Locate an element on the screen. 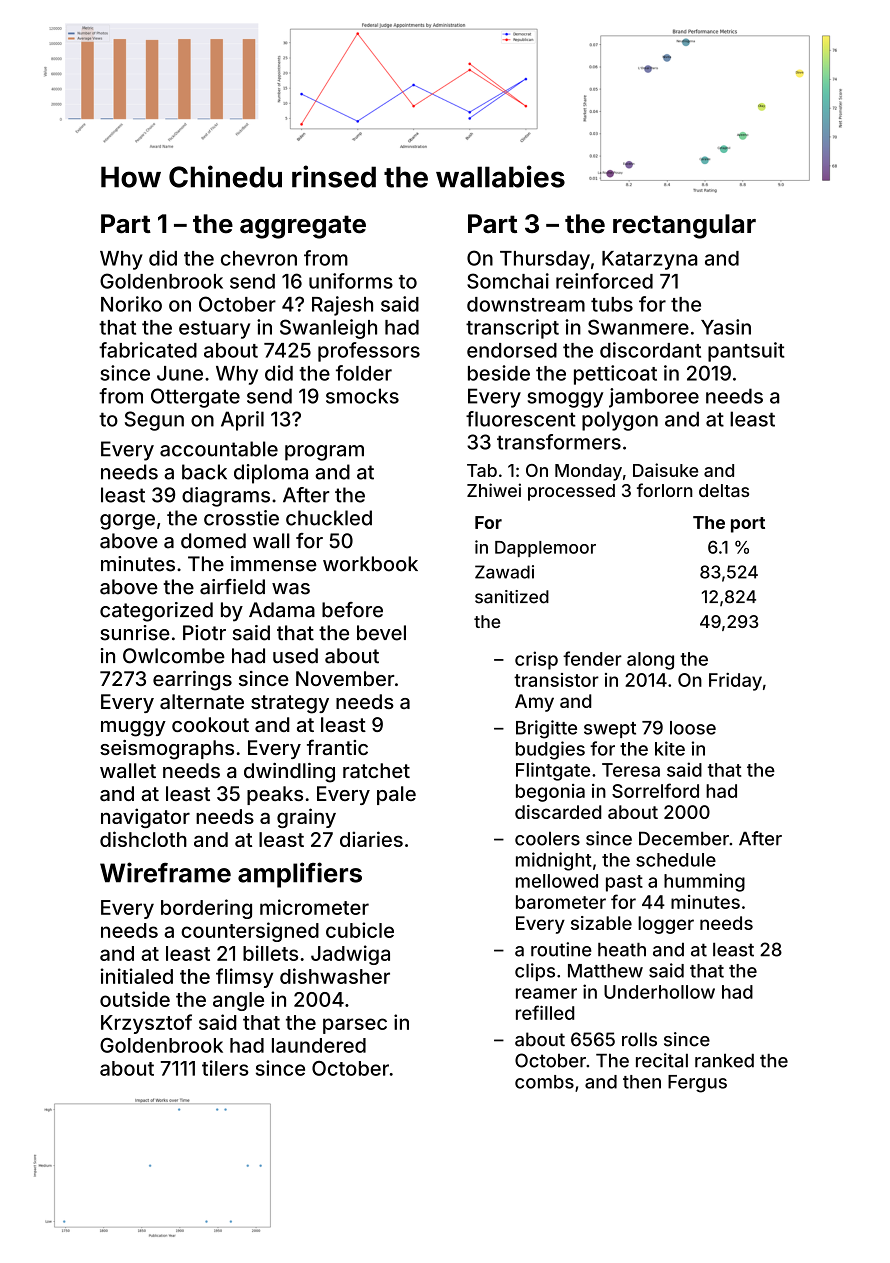  Segun is located at coordinates (154, 421).
